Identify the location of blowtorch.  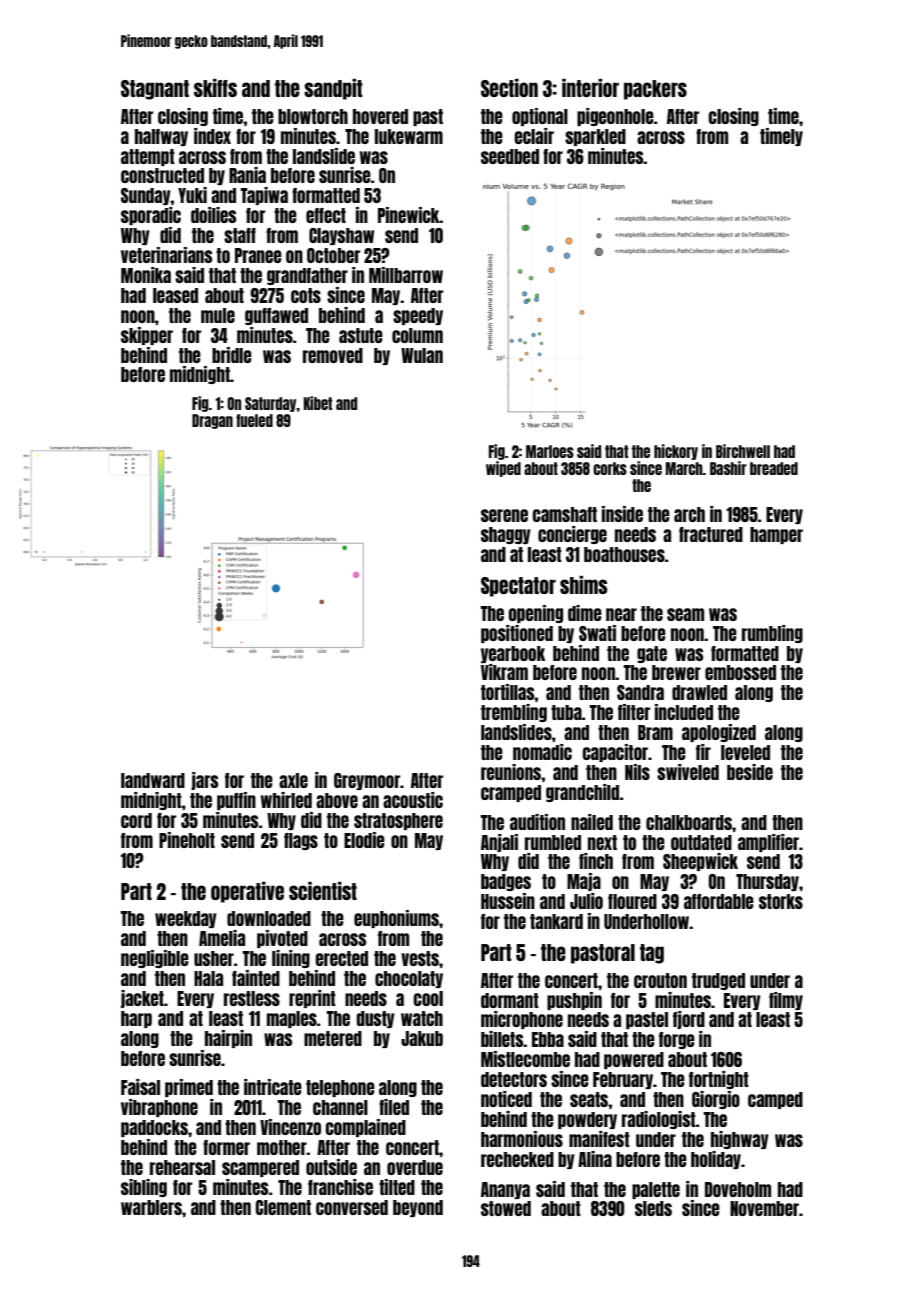
(313, 116).
